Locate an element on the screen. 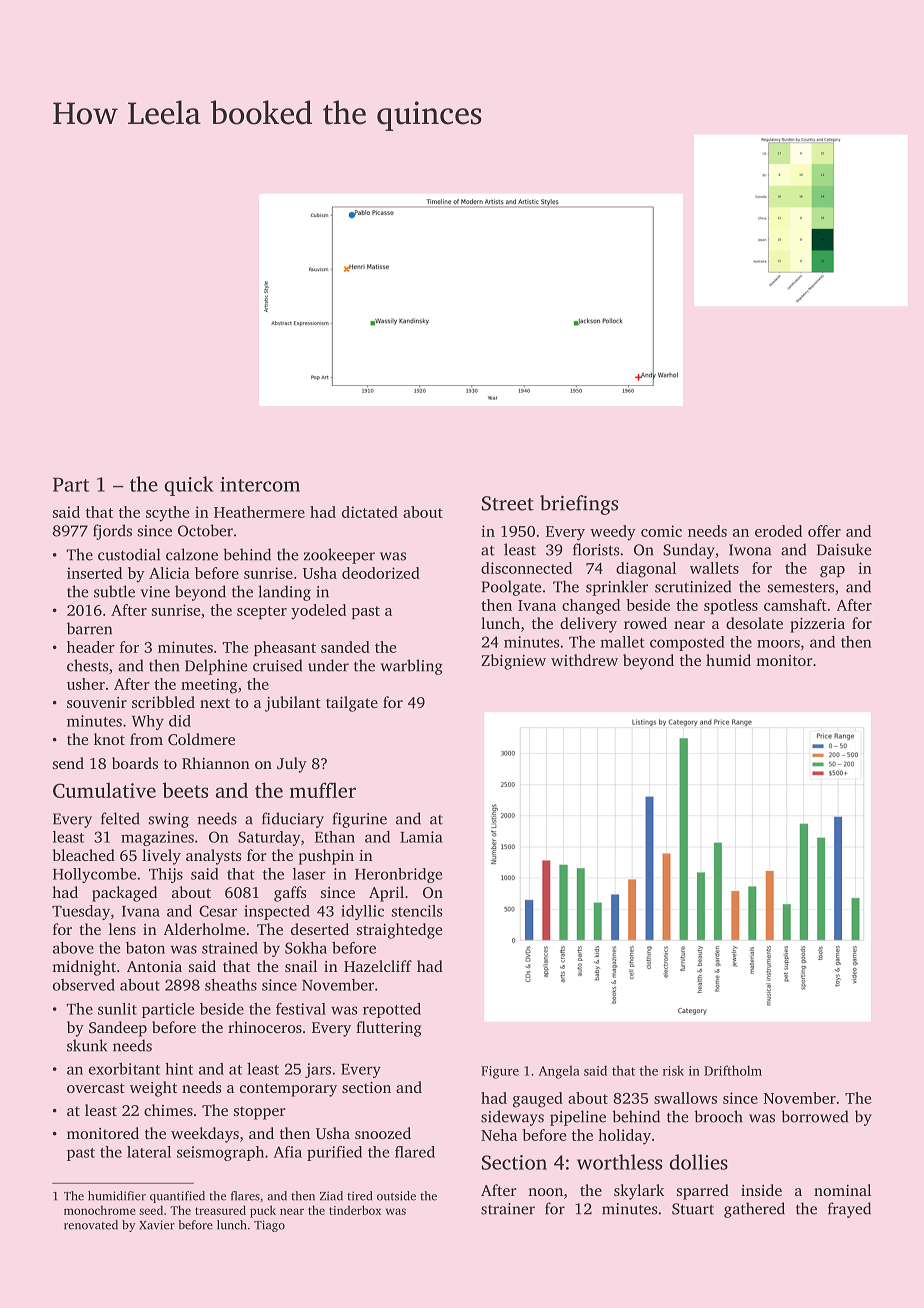 This screenshot has width=924, height=1308. above is located at coordinates (73, 948).
